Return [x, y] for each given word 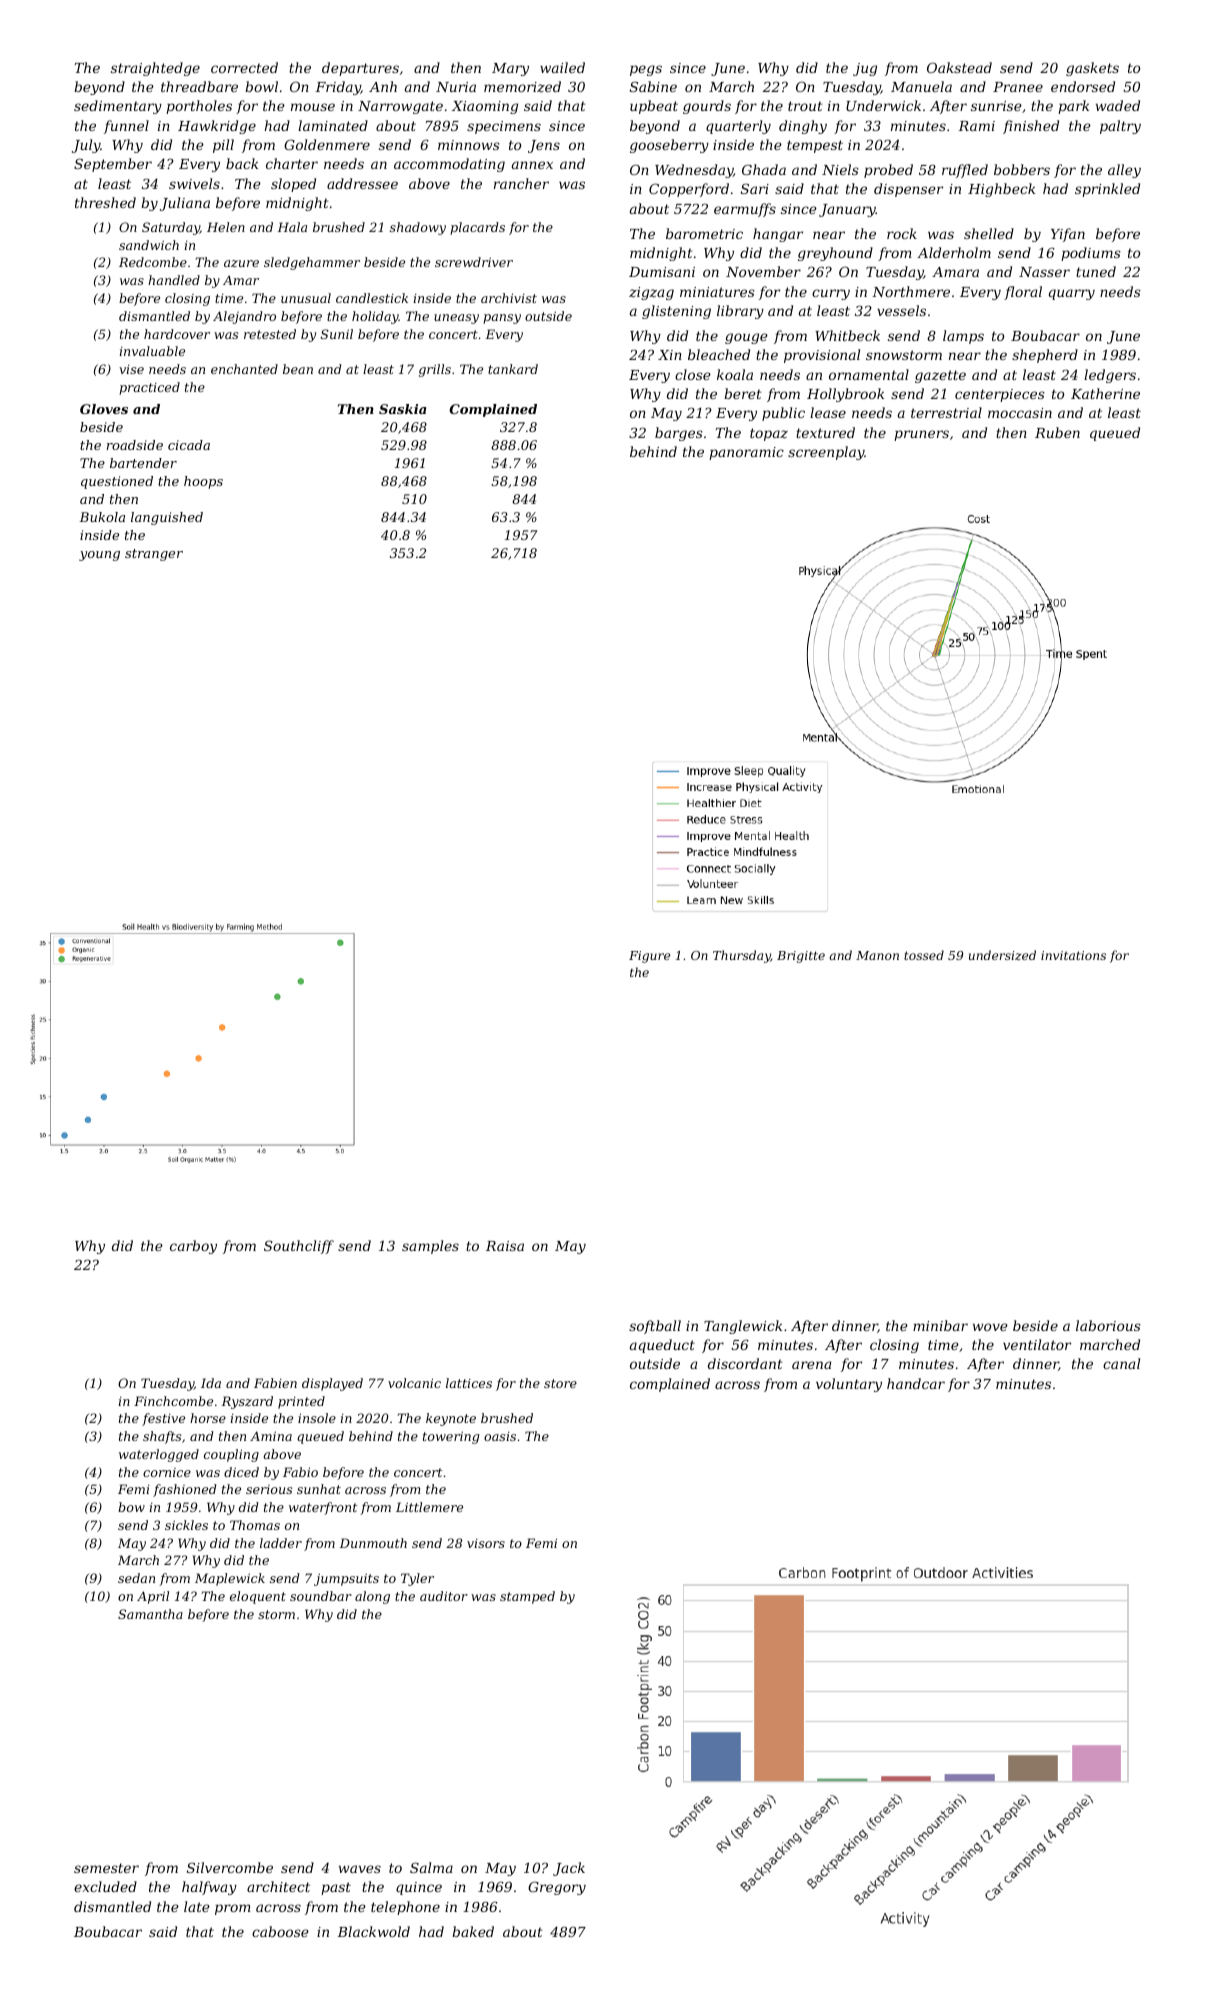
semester [106, 1868]
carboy [193, 1247]
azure [241, 263]
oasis [500, 1436]
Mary [510, 69]
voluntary [849, 1385]
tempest [815, 146]
